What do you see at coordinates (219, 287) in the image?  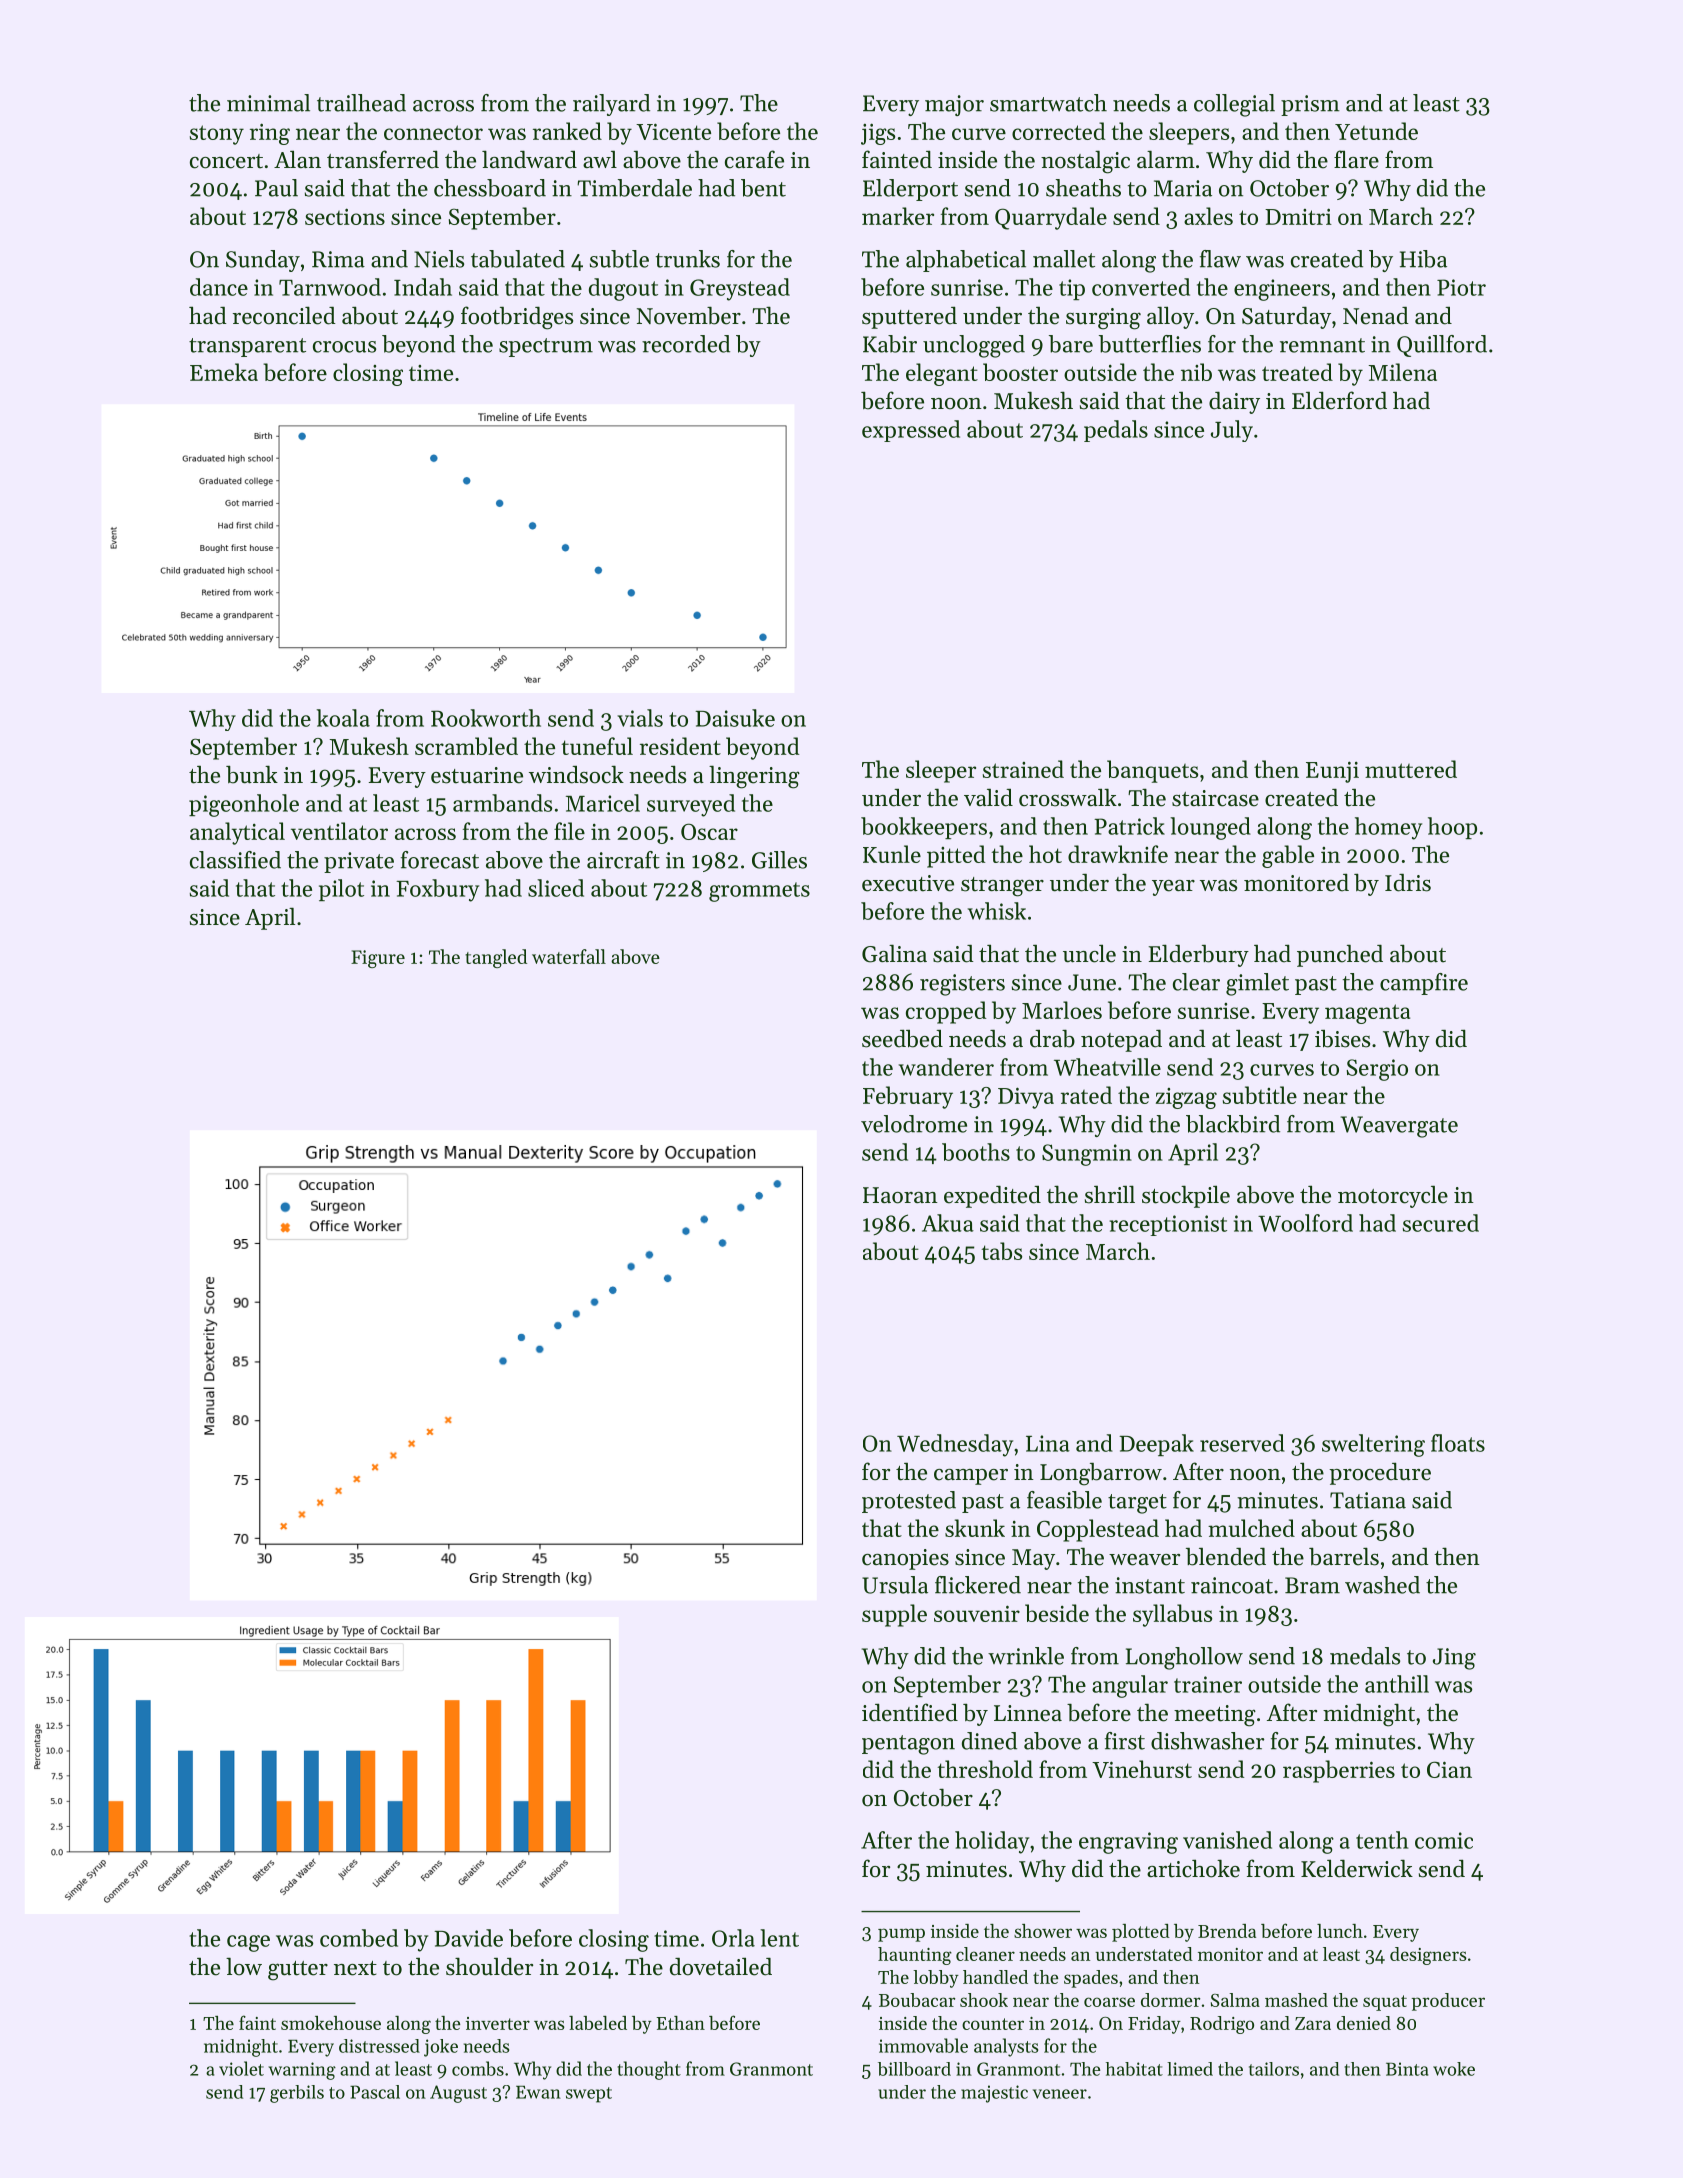 I see `dance` at bounding box center [219, 287].
